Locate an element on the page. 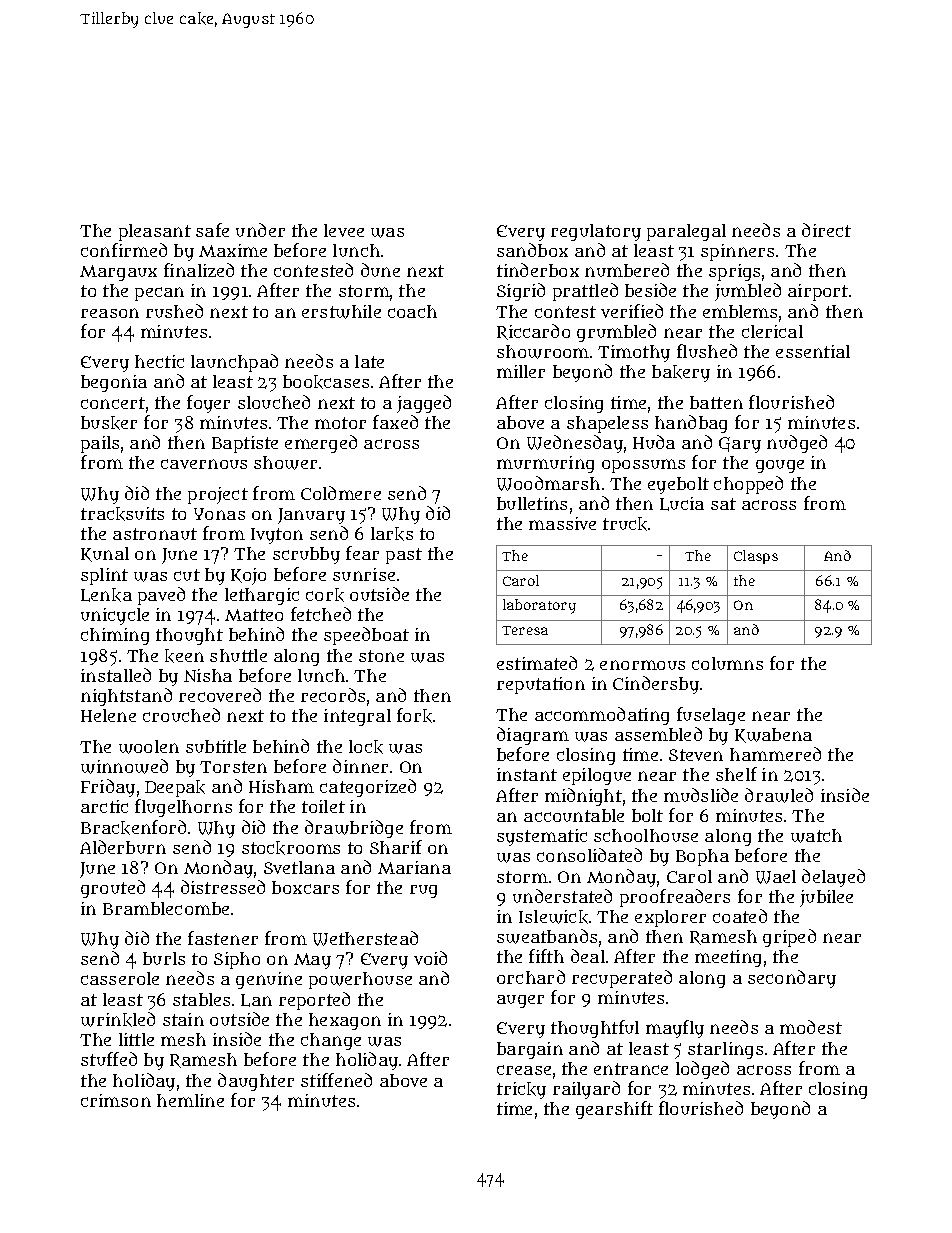  paralegal is located at coordinates (686, 232).
